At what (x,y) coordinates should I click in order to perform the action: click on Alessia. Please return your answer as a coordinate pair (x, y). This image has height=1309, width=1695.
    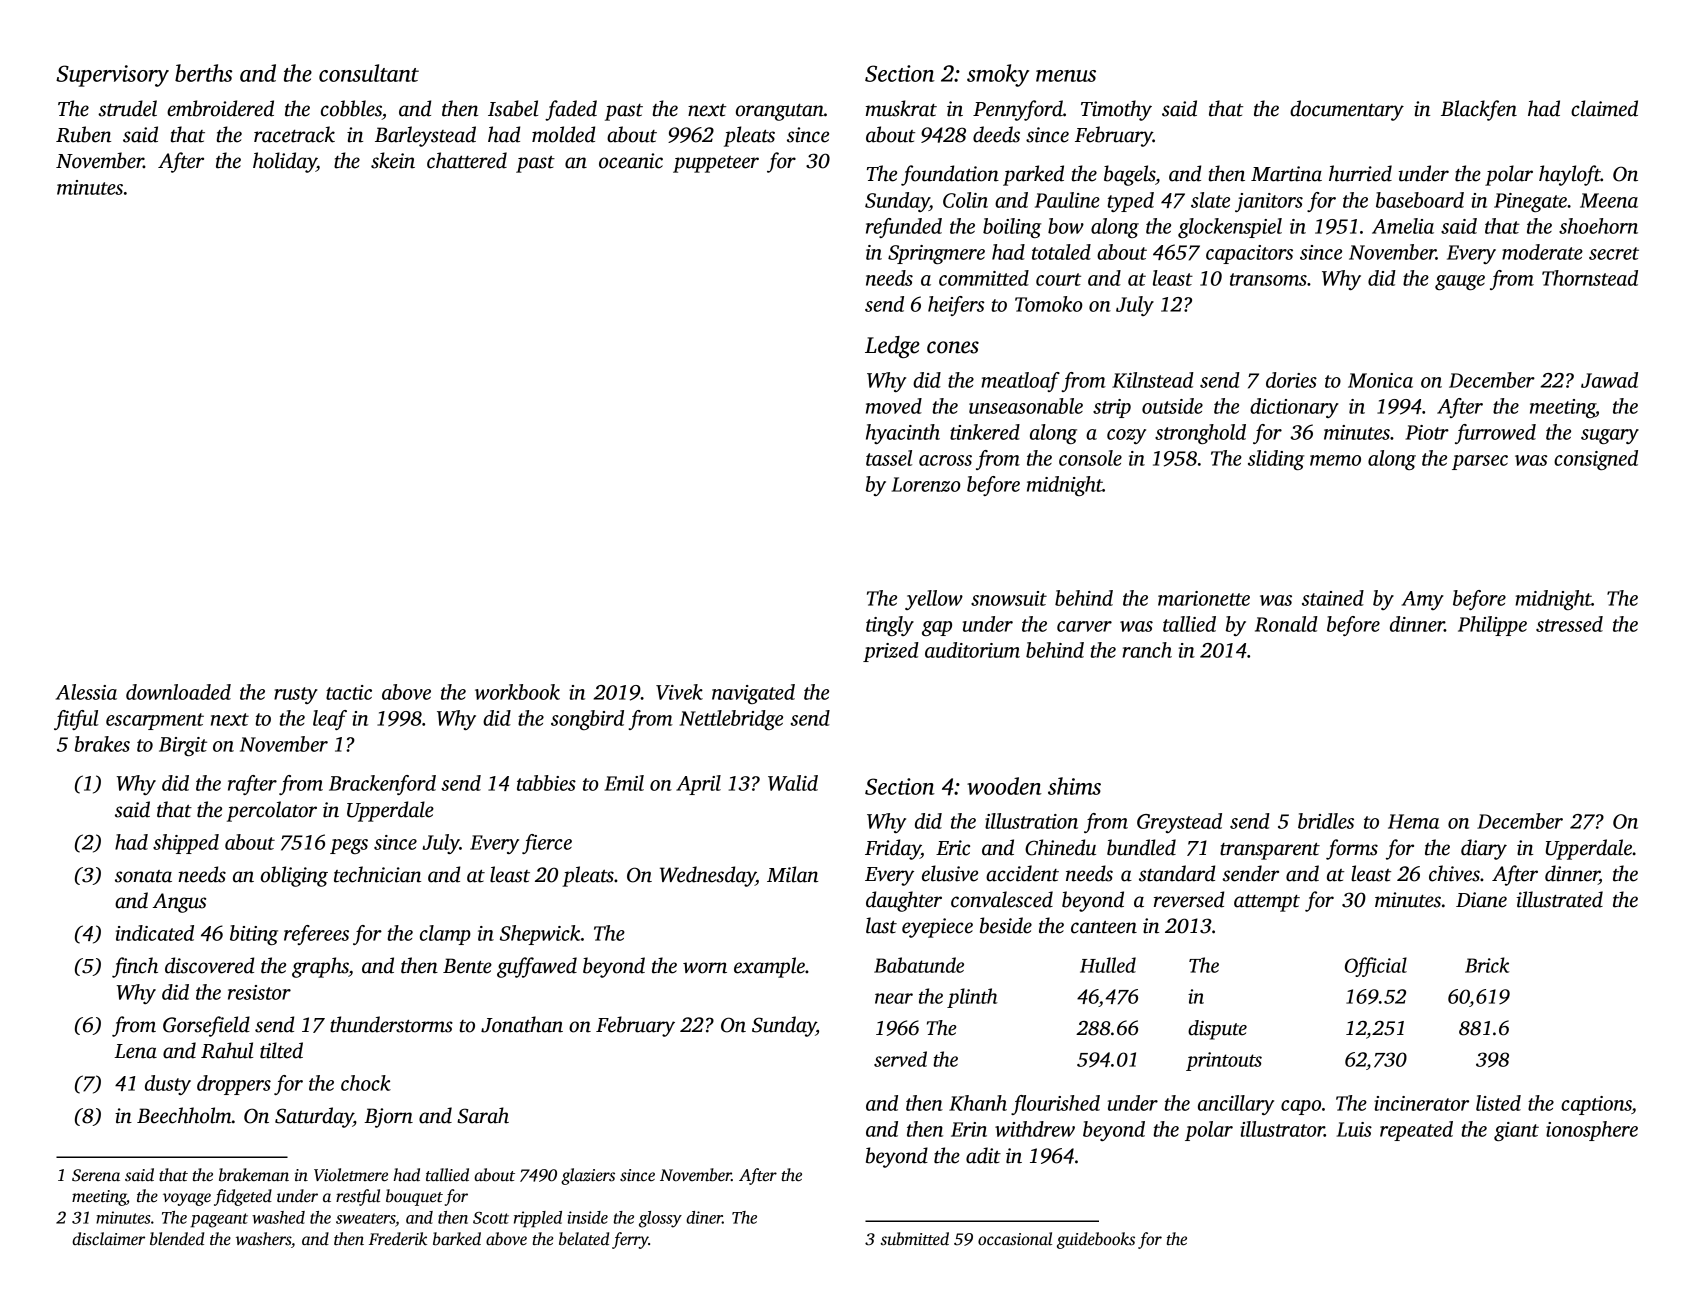
    Looking at the image, I should click on (86, 692).
